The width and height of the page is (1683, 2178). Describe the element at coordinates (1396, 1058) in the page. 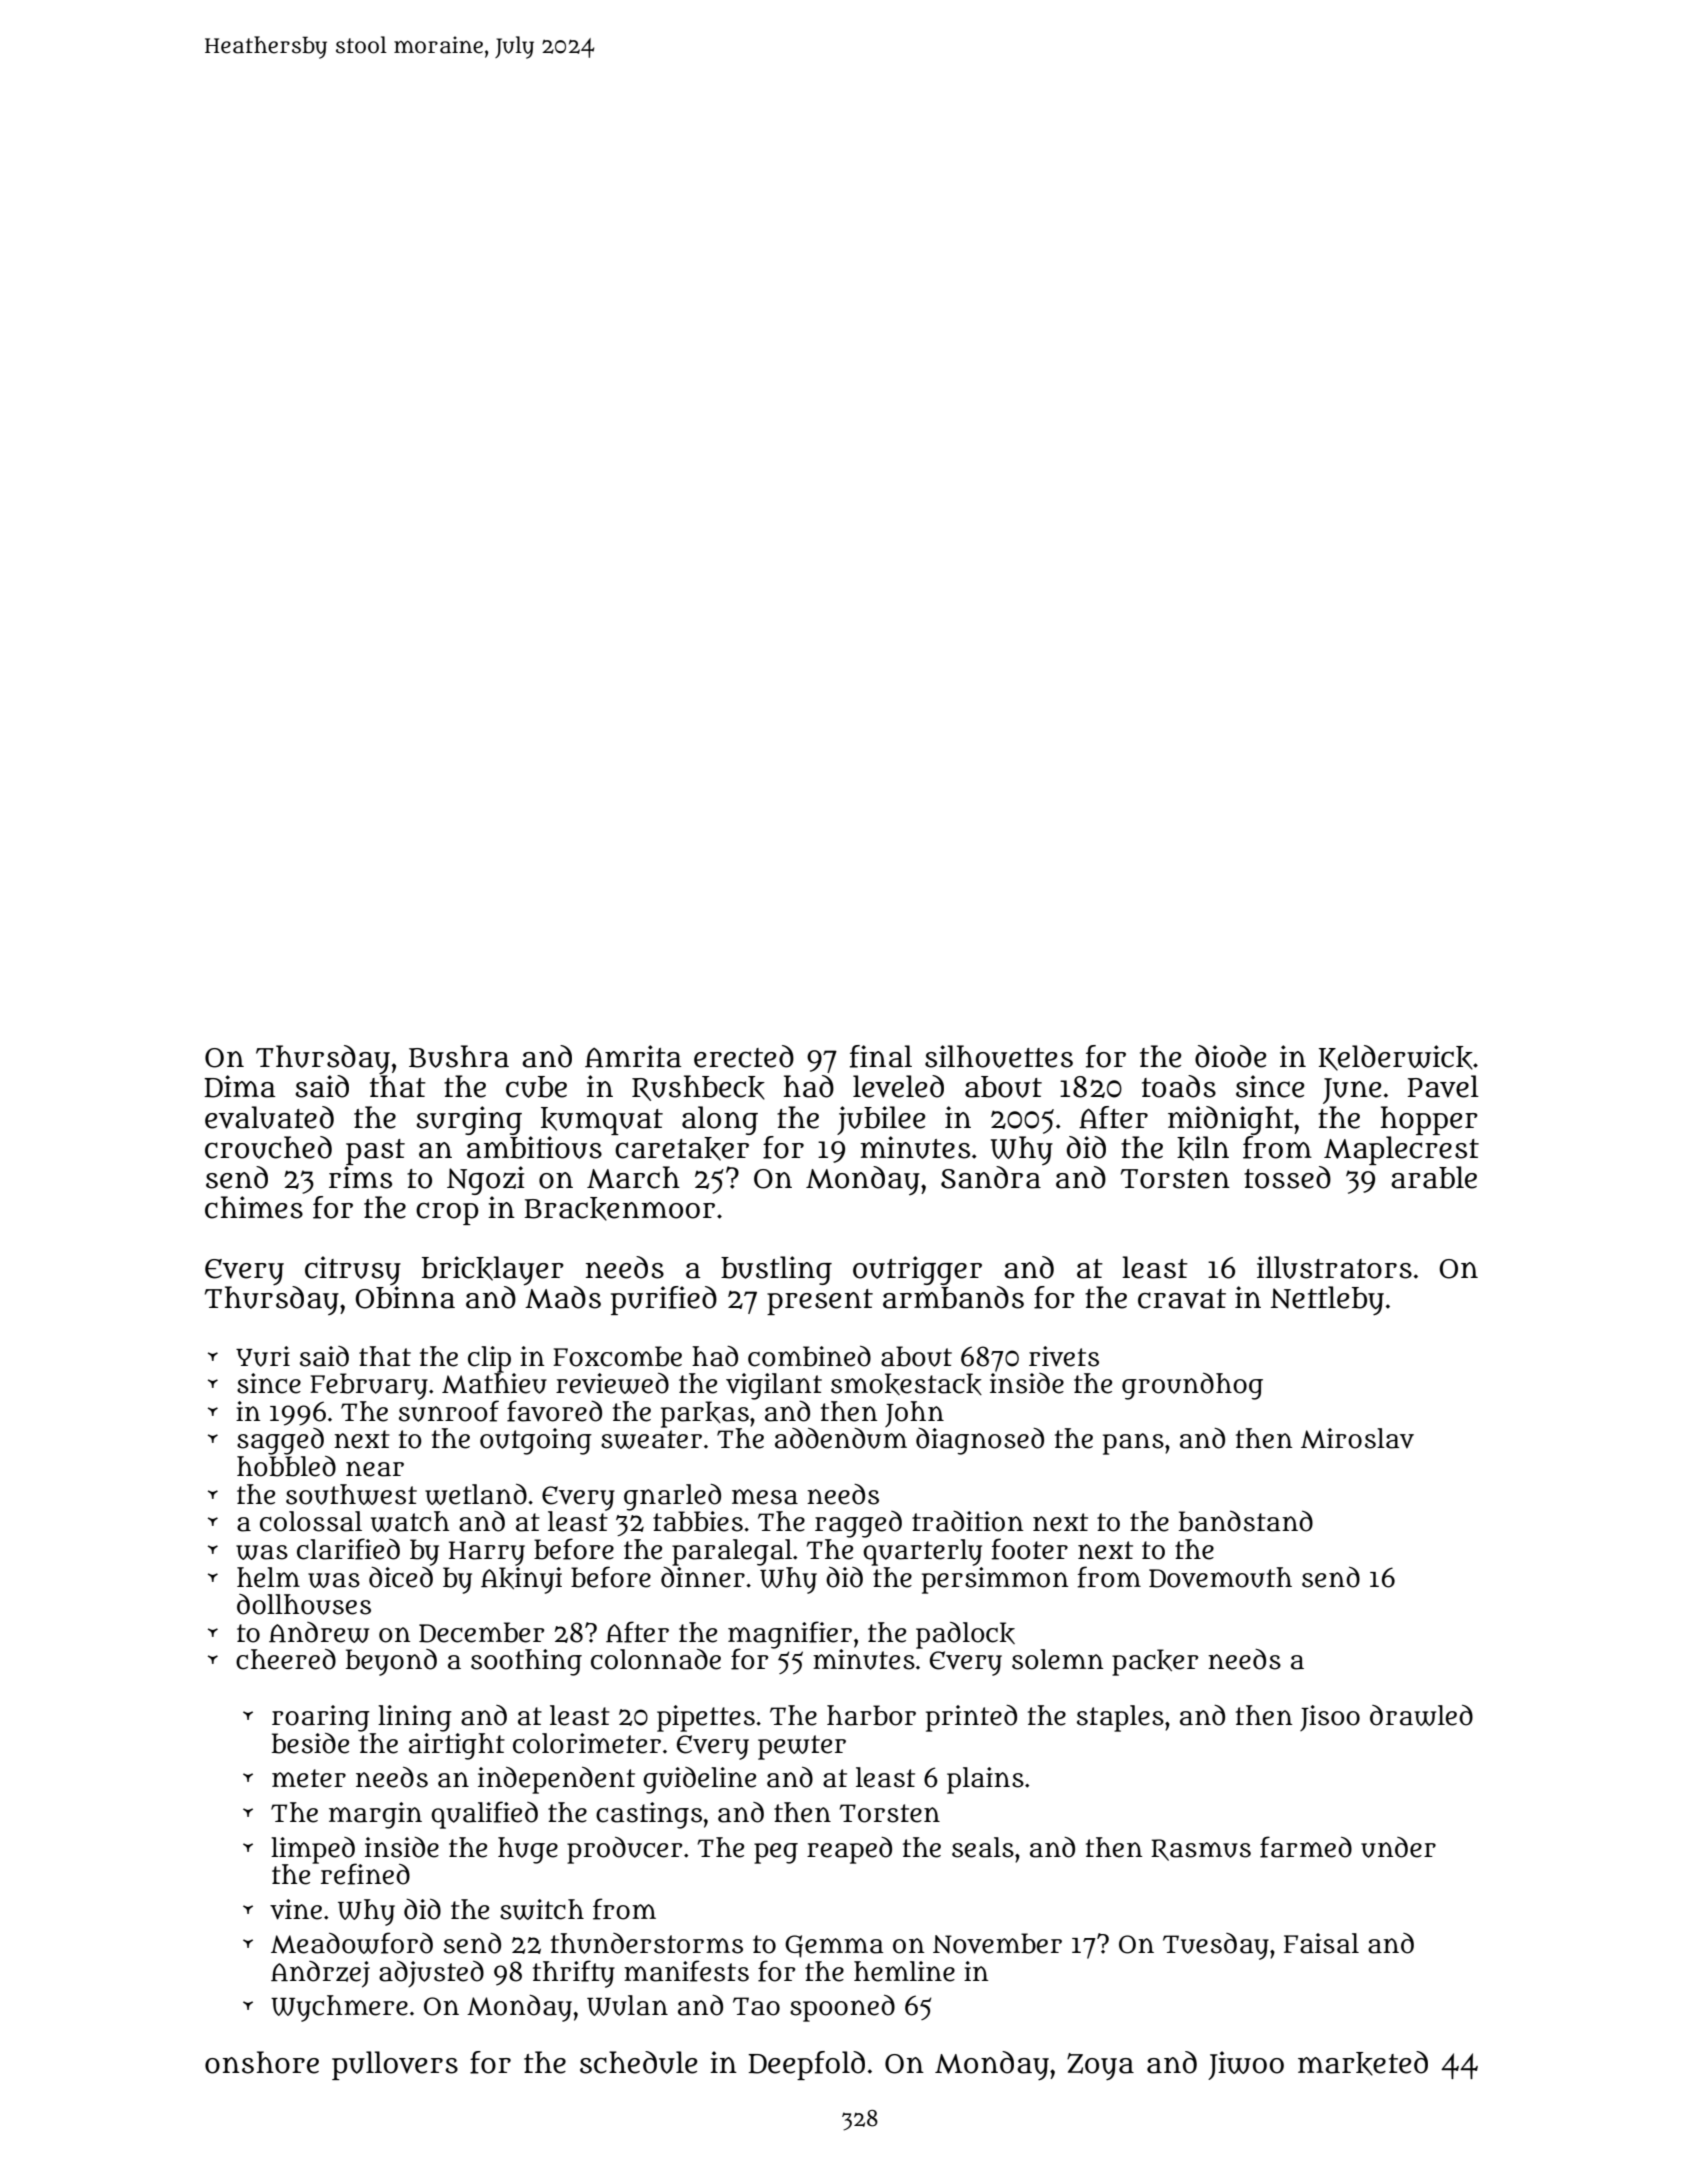

I see `Kelderwick` at that location.
